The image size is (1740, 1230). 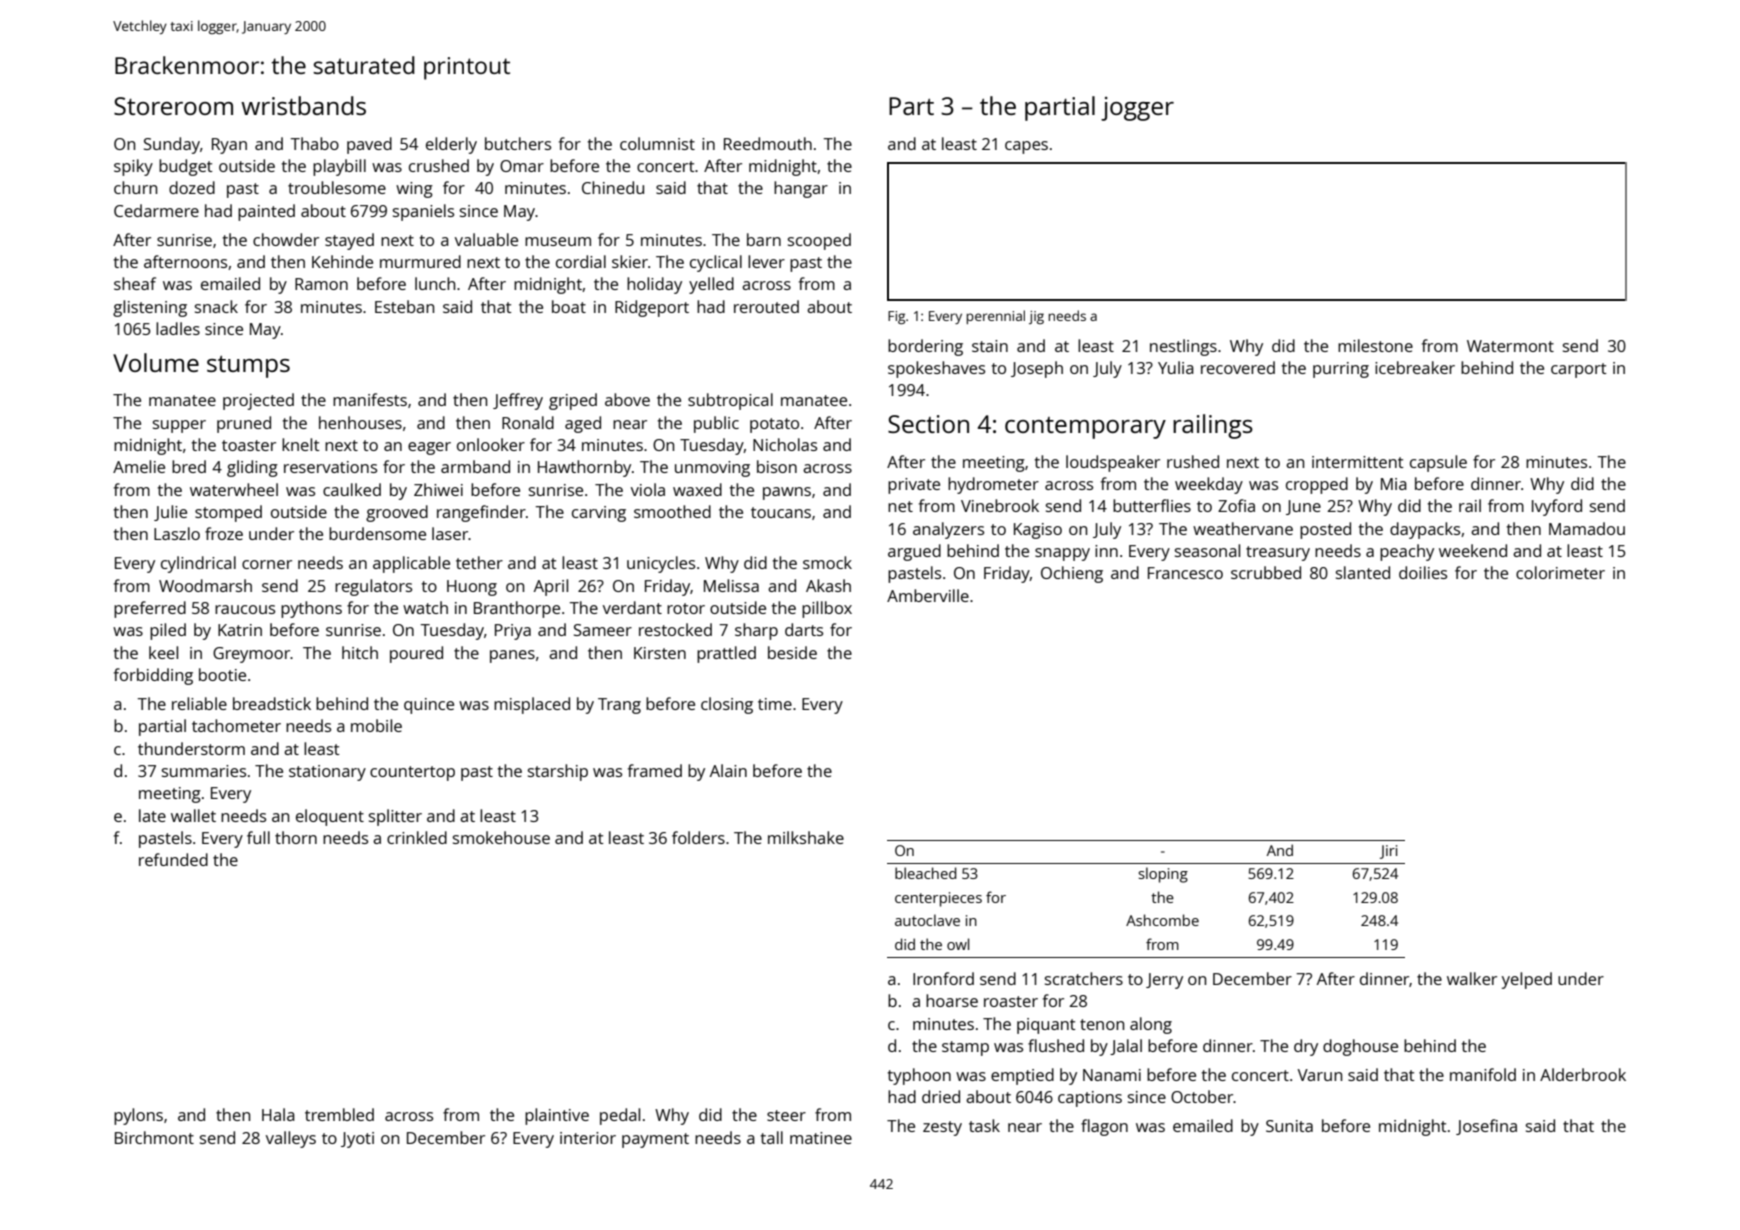 I want to click on milkshake, so click(x=806, y=837).
